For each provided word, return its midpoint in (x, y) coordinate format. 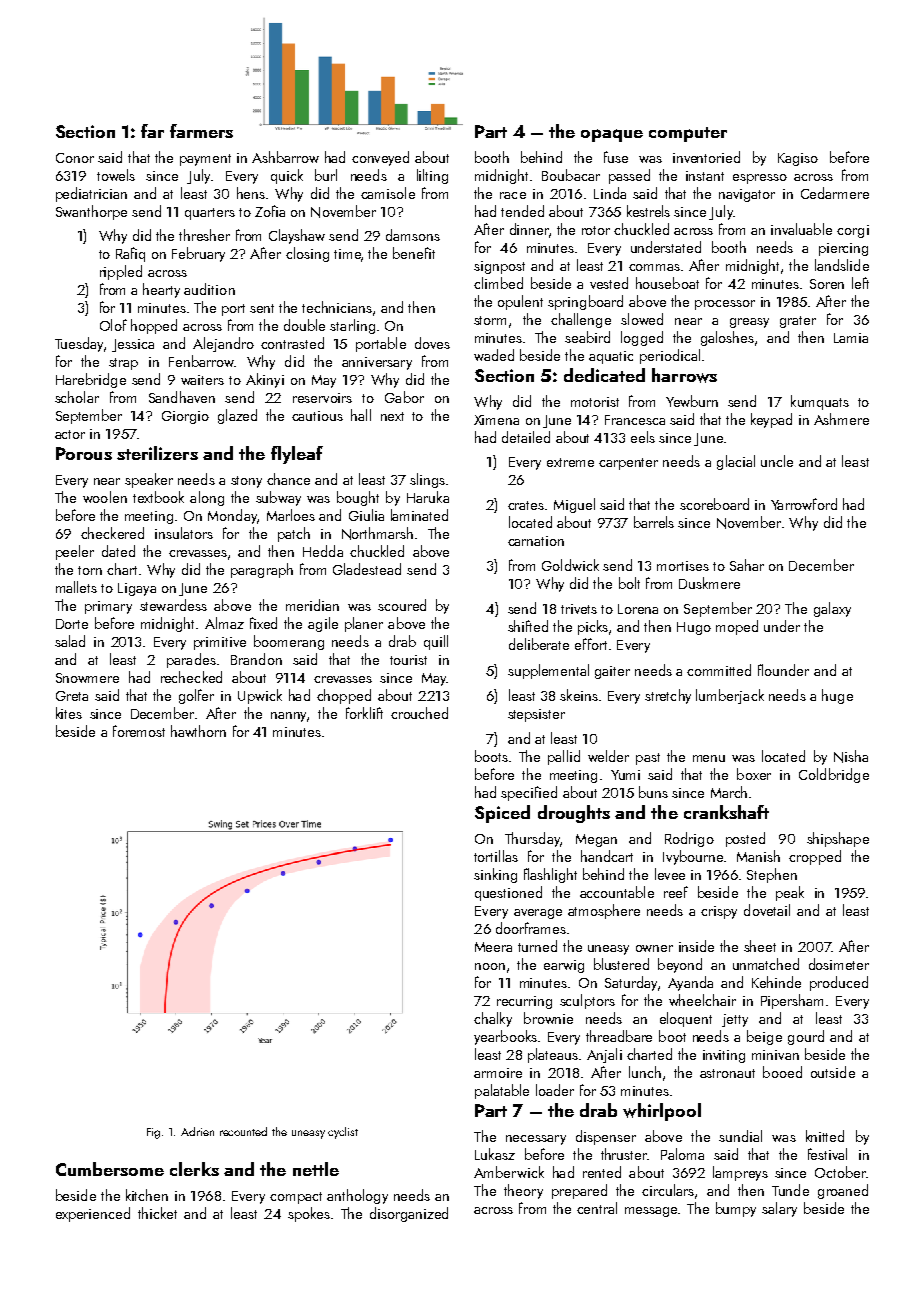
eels (643, 437)
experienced (93, 1214)
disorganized (409, 1214)
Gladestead (367, 569)
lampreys (740, 1173)
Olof (113, 325)
